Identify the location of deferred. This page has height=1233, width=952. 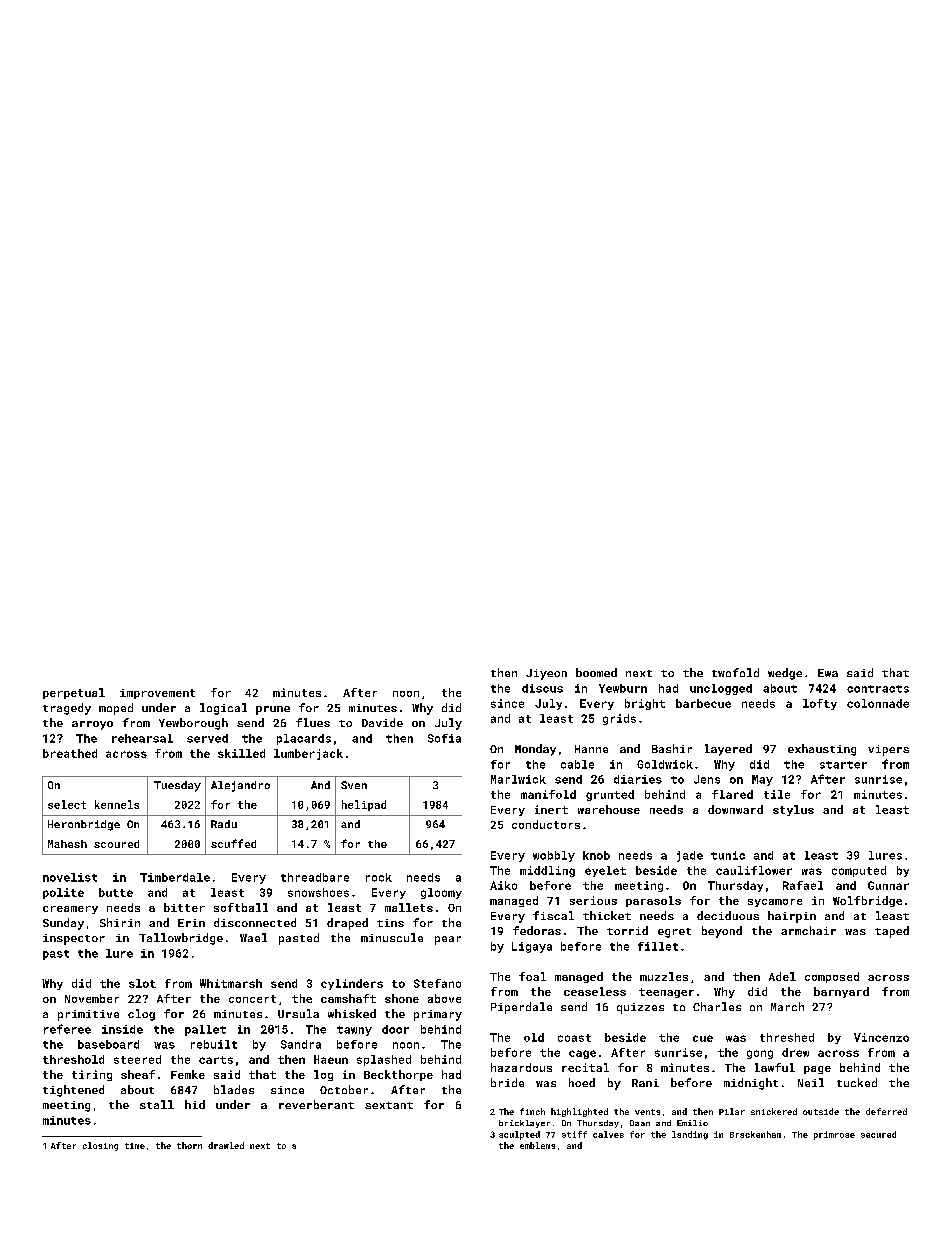
(886, 1111).
